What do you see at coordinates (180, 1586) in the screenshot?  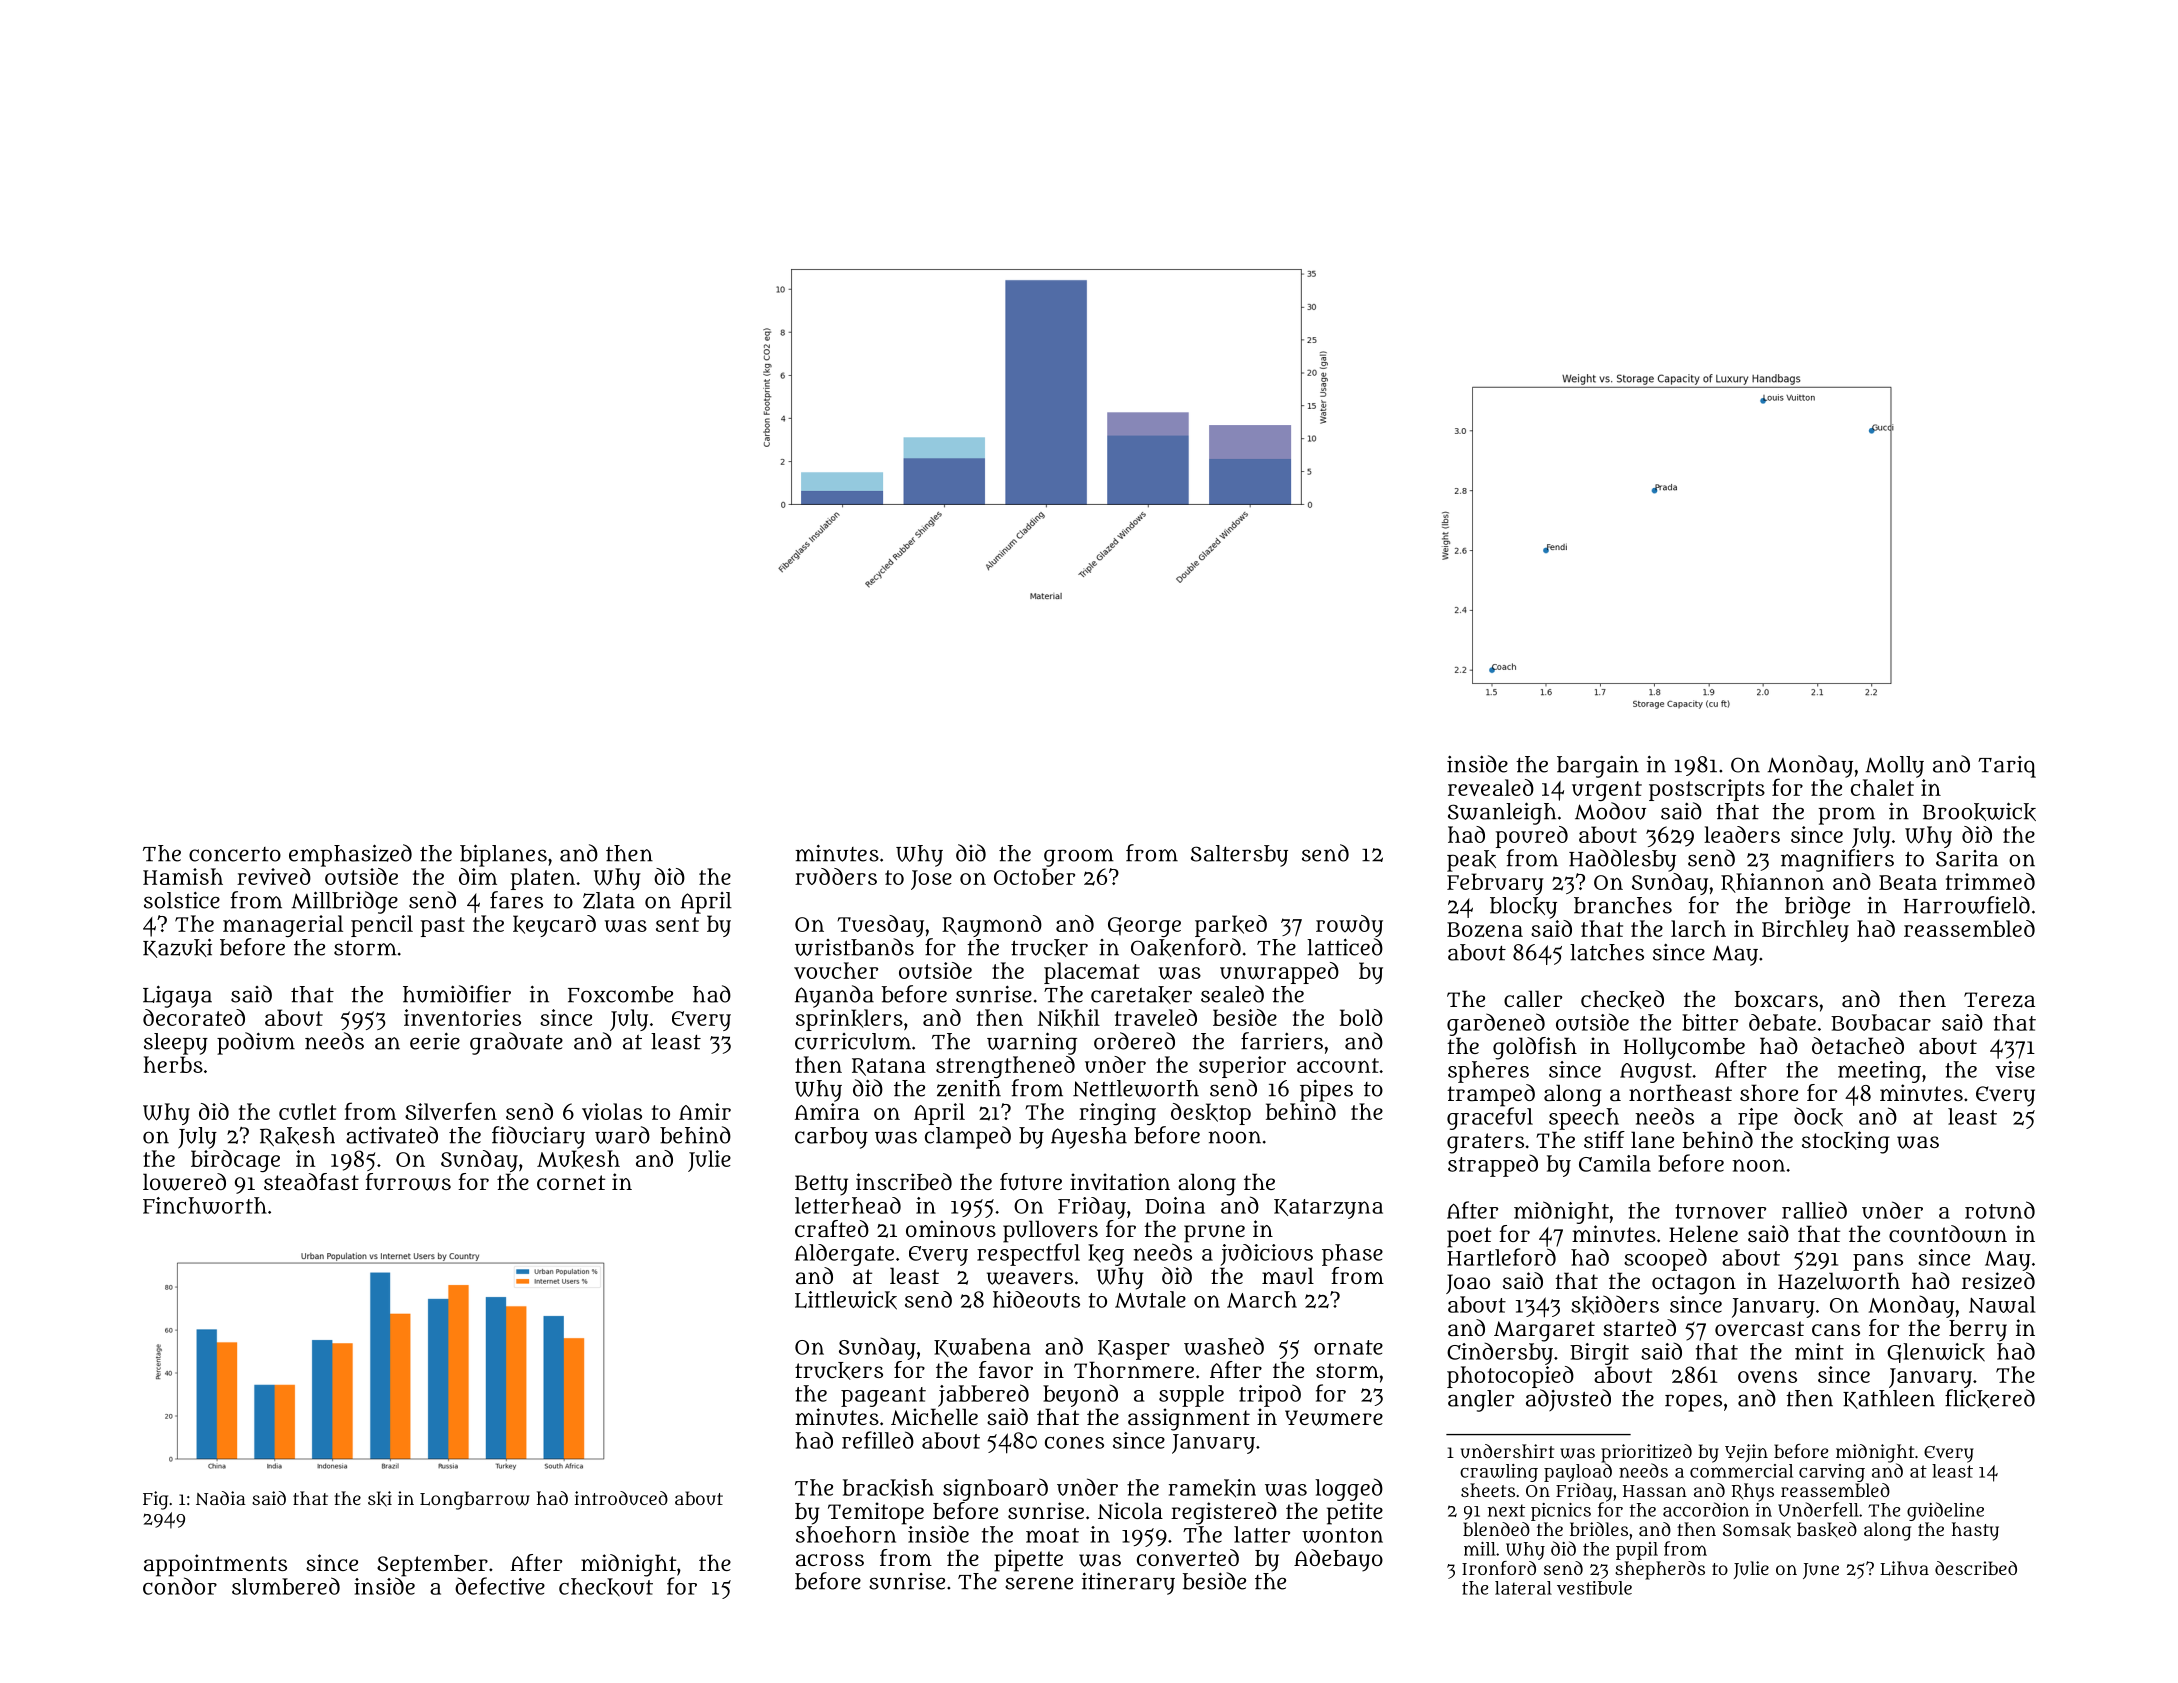 I see `condor` at bounding box center [180, 1586].
